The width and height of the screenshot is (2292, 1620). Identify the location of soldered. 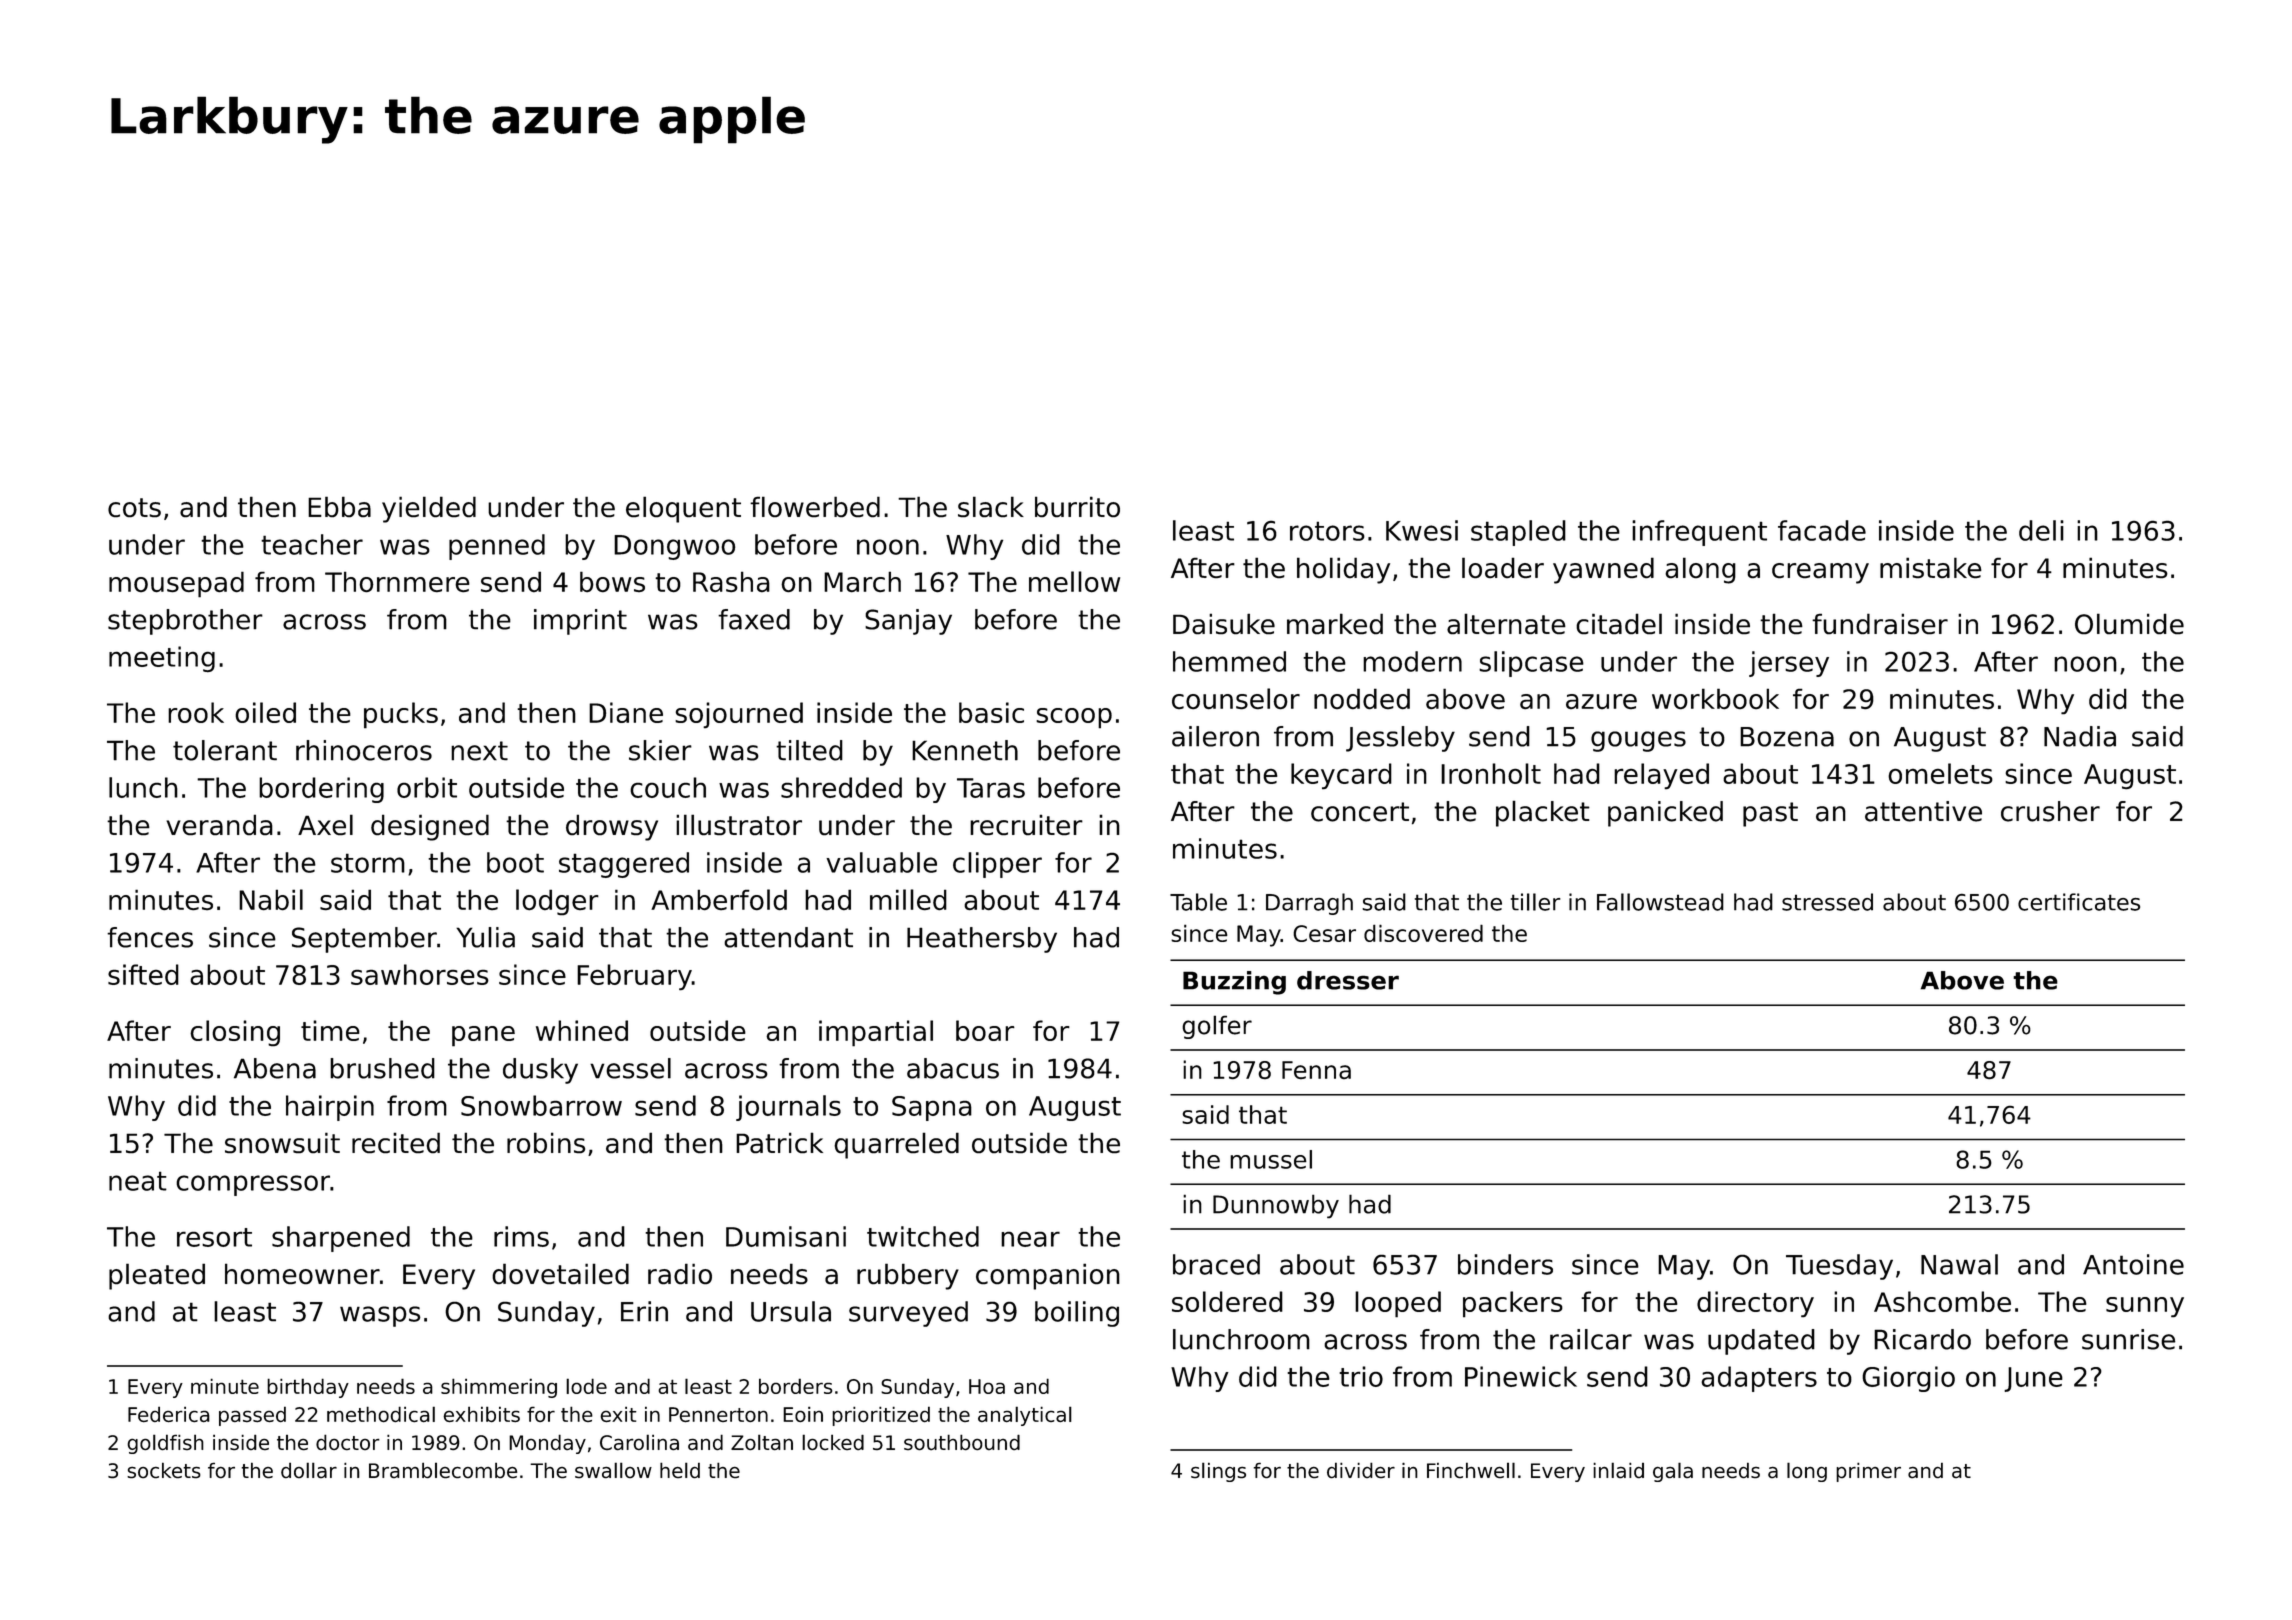
(1227, 1301).
